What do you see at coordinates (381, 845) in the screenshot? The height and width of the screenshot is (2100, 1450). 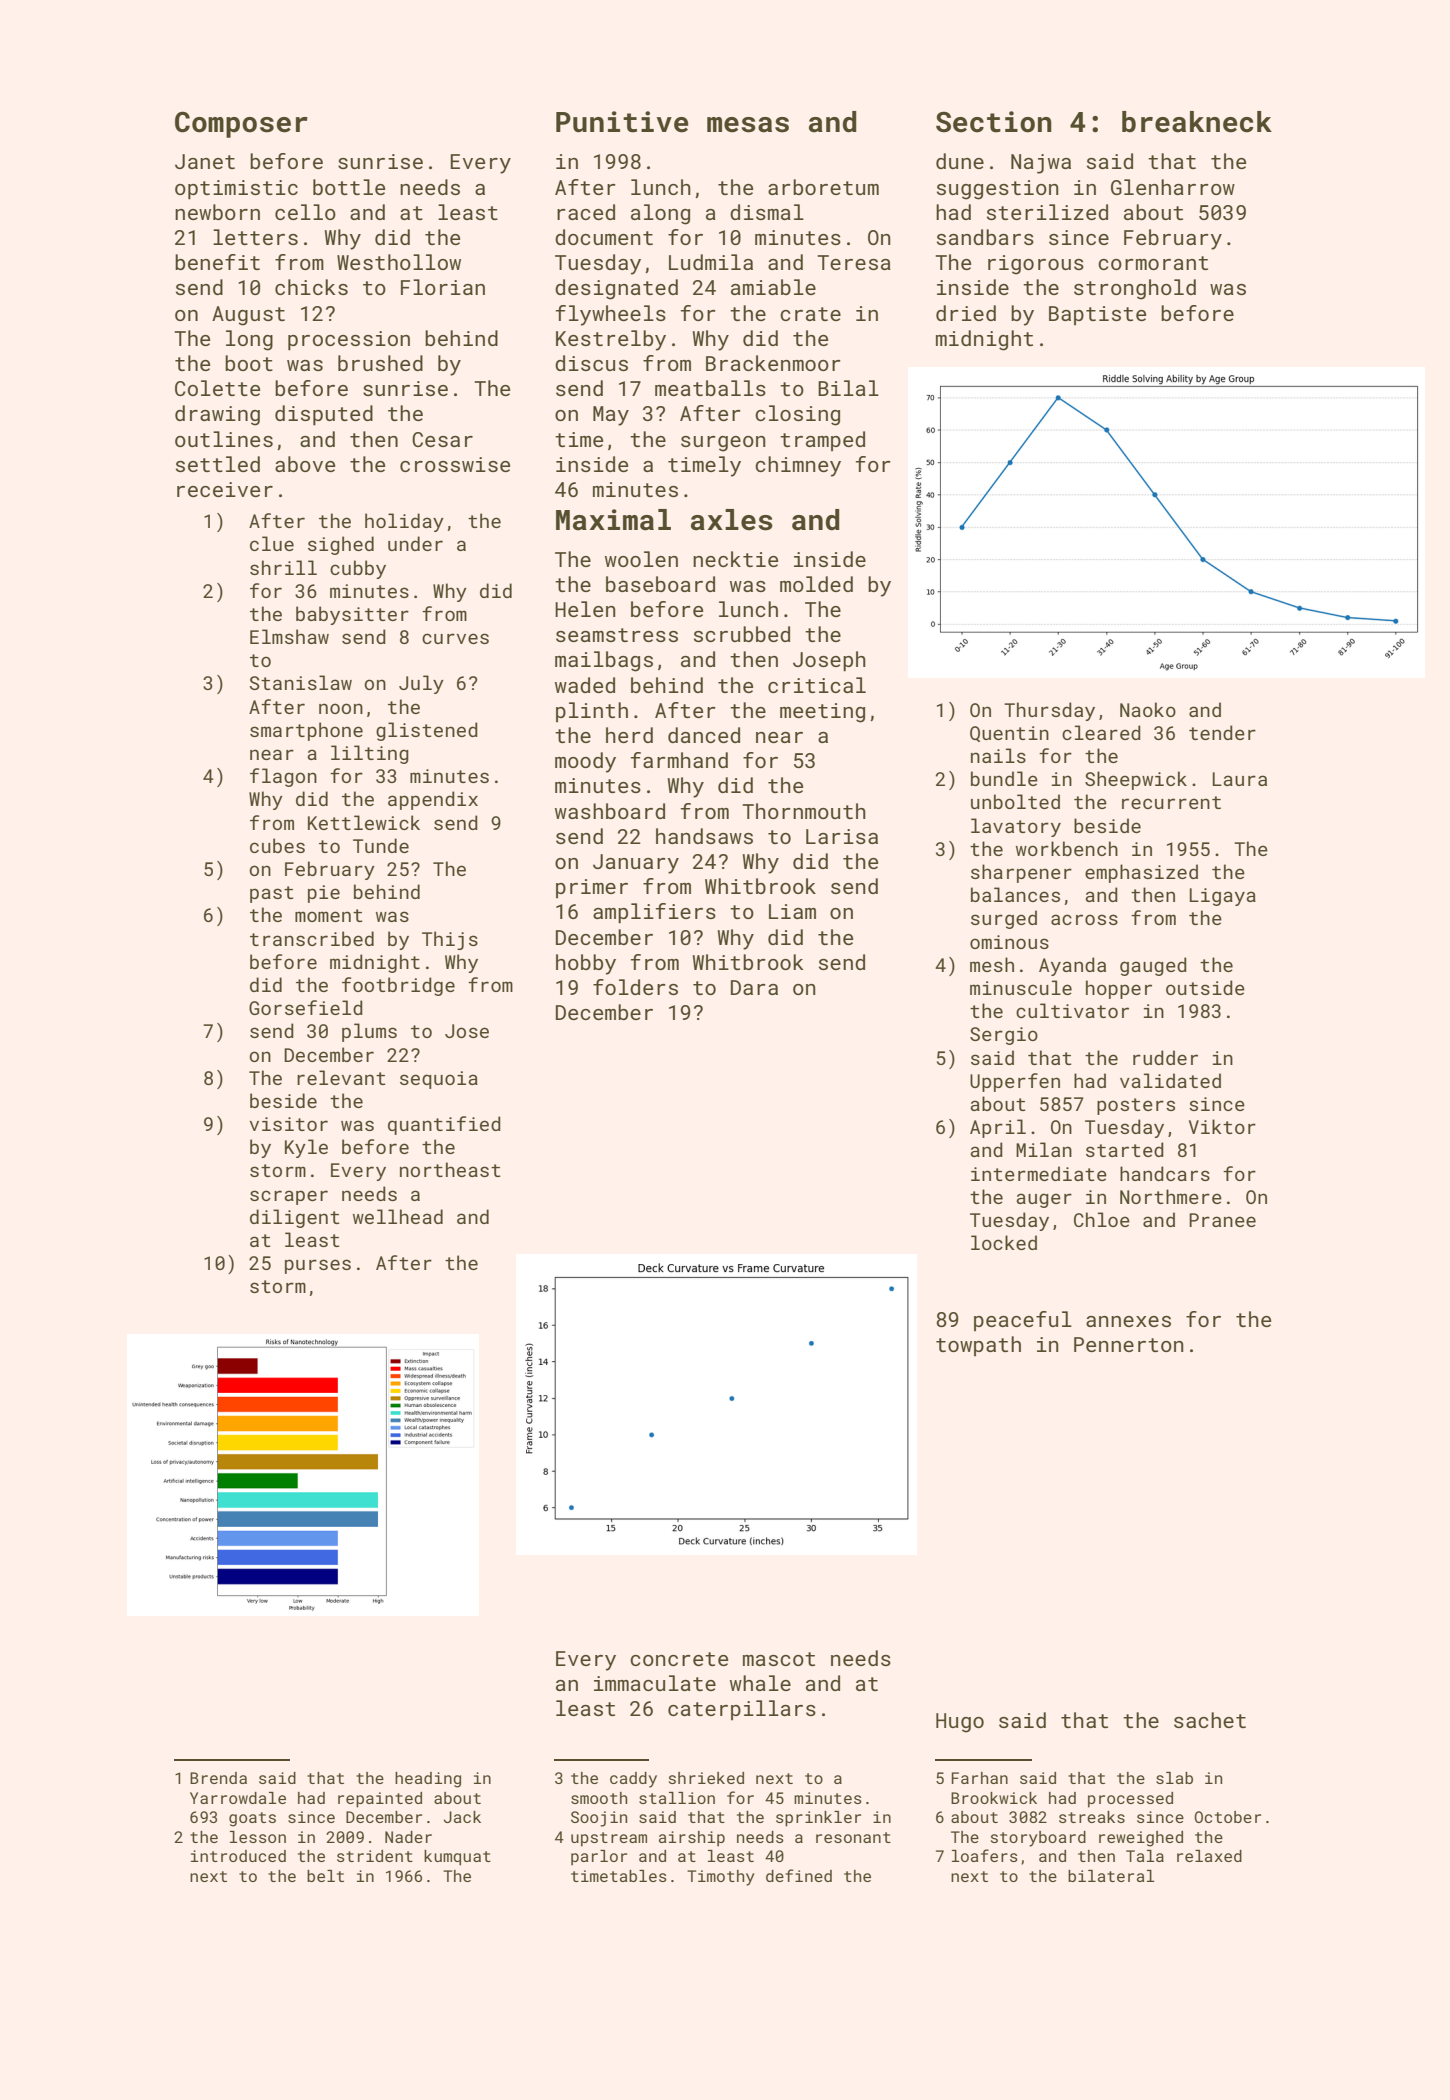 I see `Tunde` at bounding box center [381, 845].
